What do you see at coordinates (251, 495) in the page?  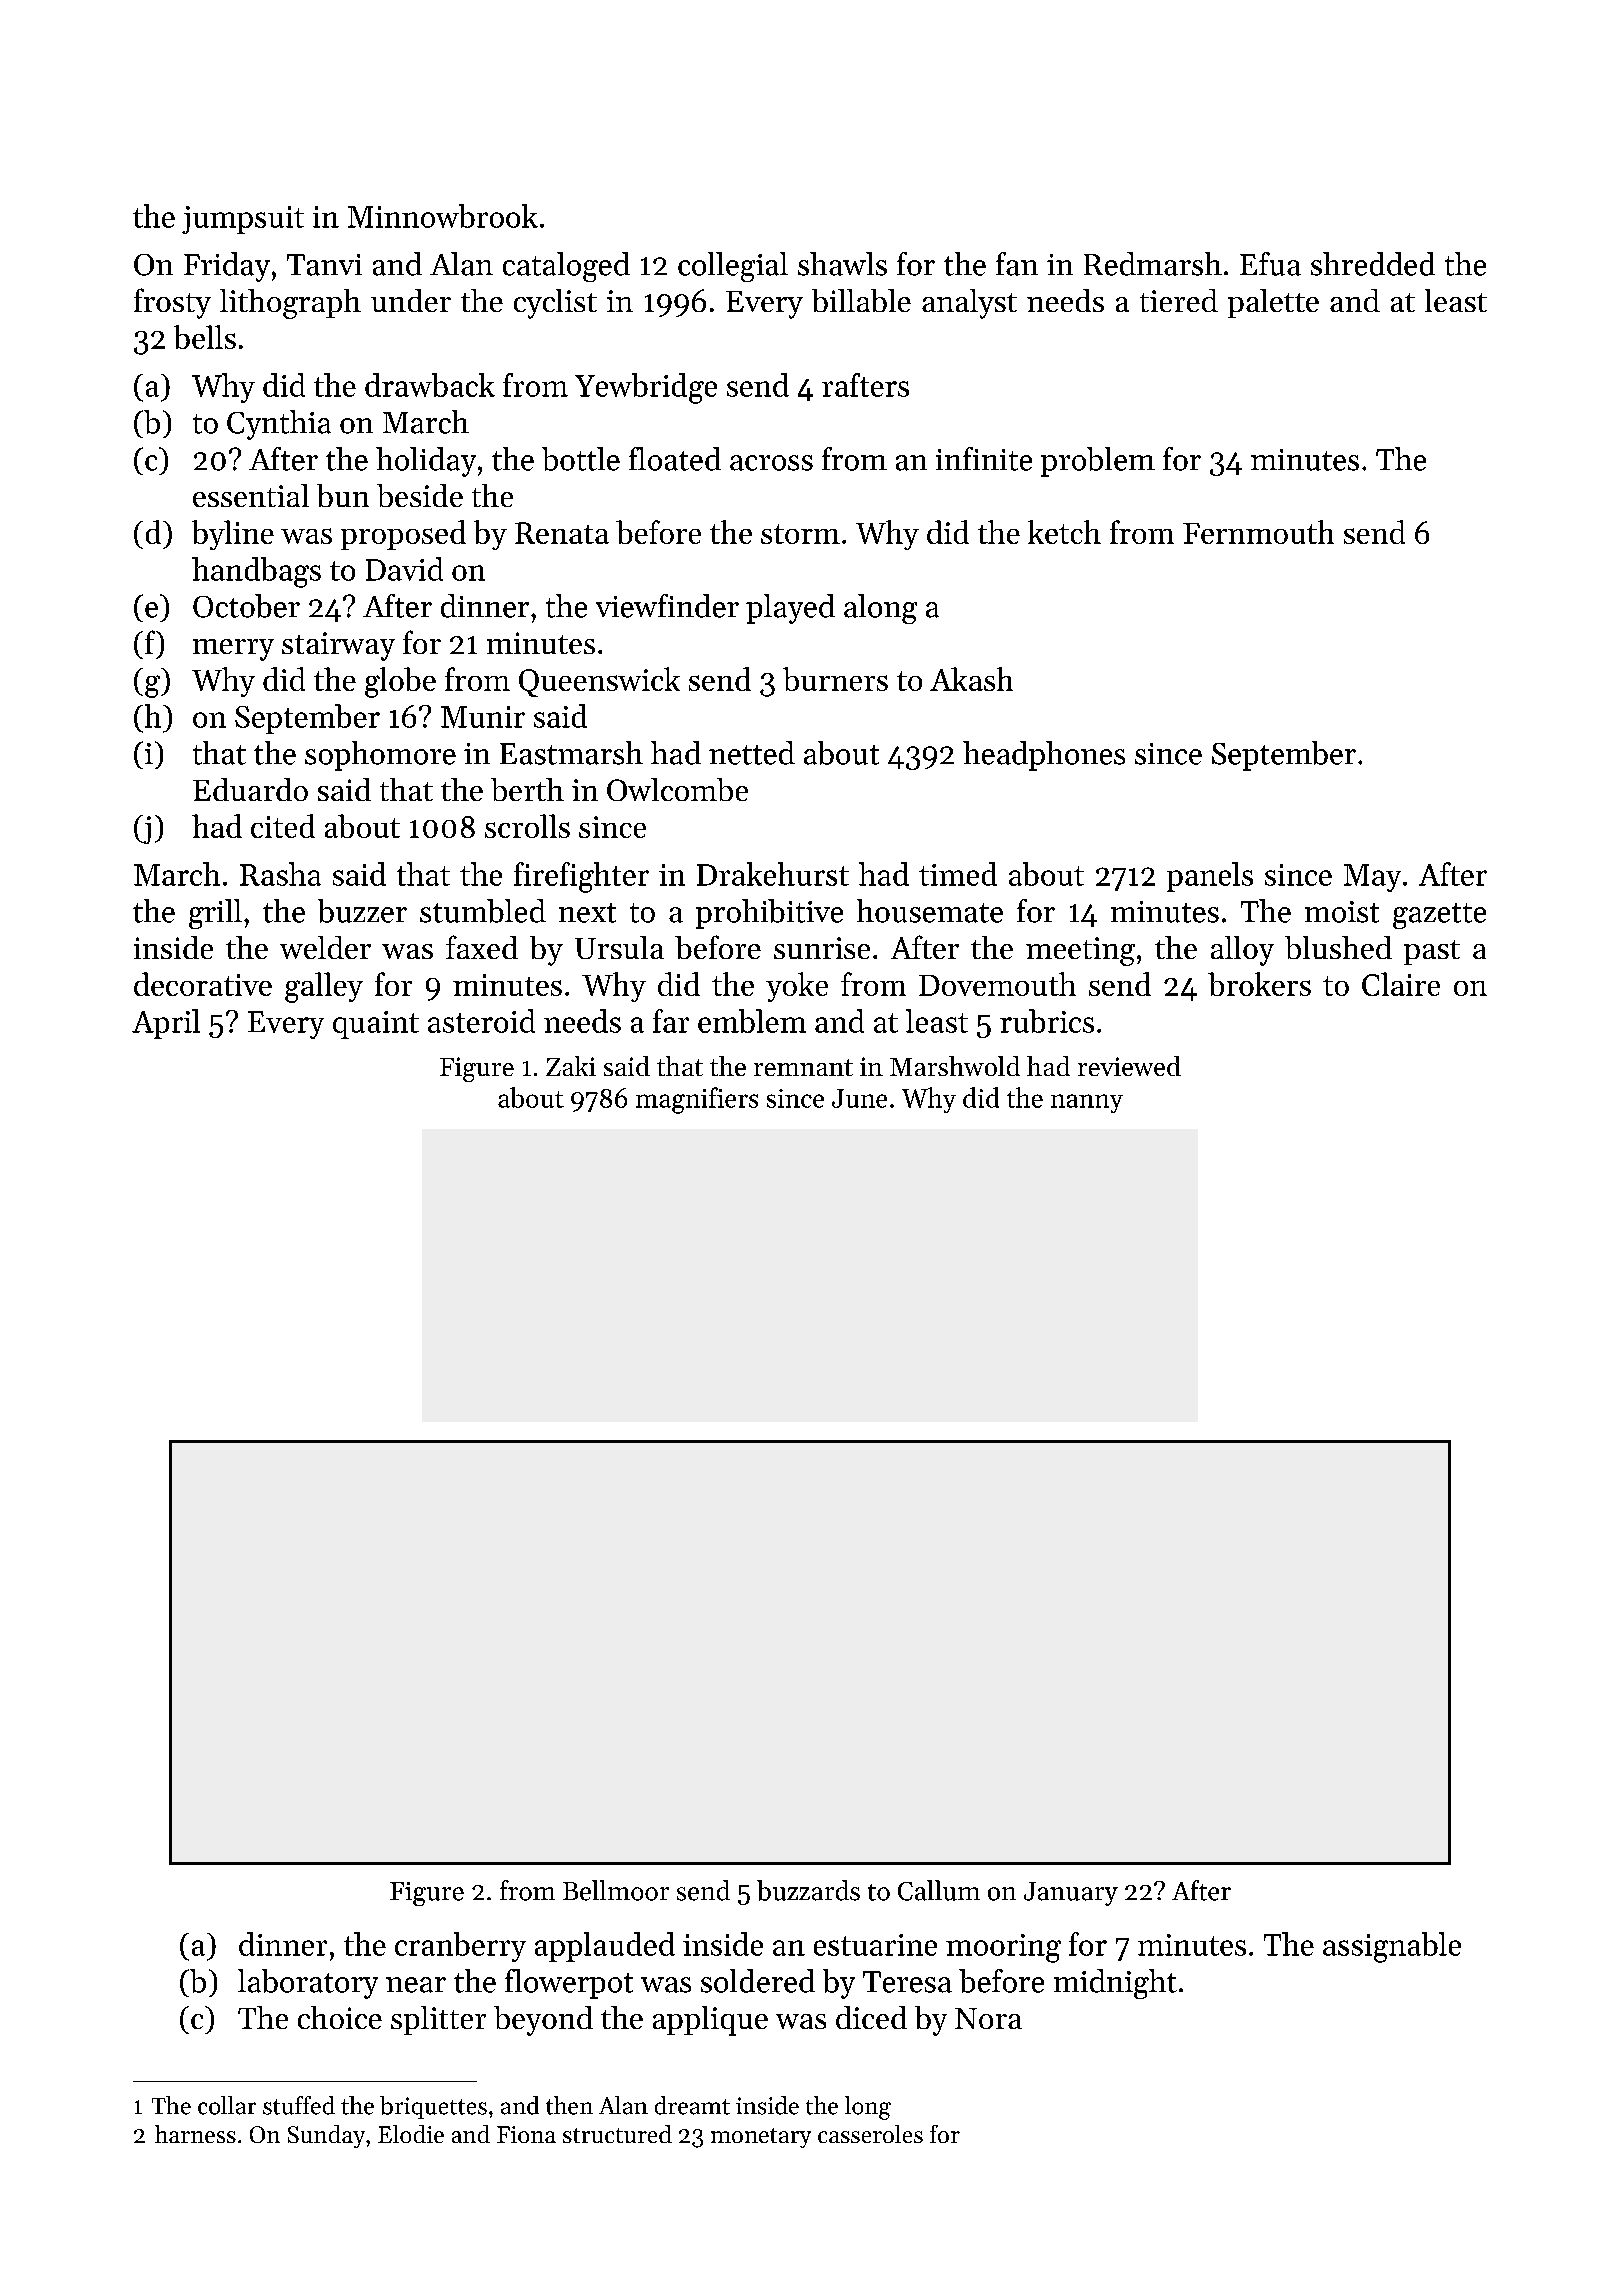 I see `essential` at bounding box center [251, 495].
